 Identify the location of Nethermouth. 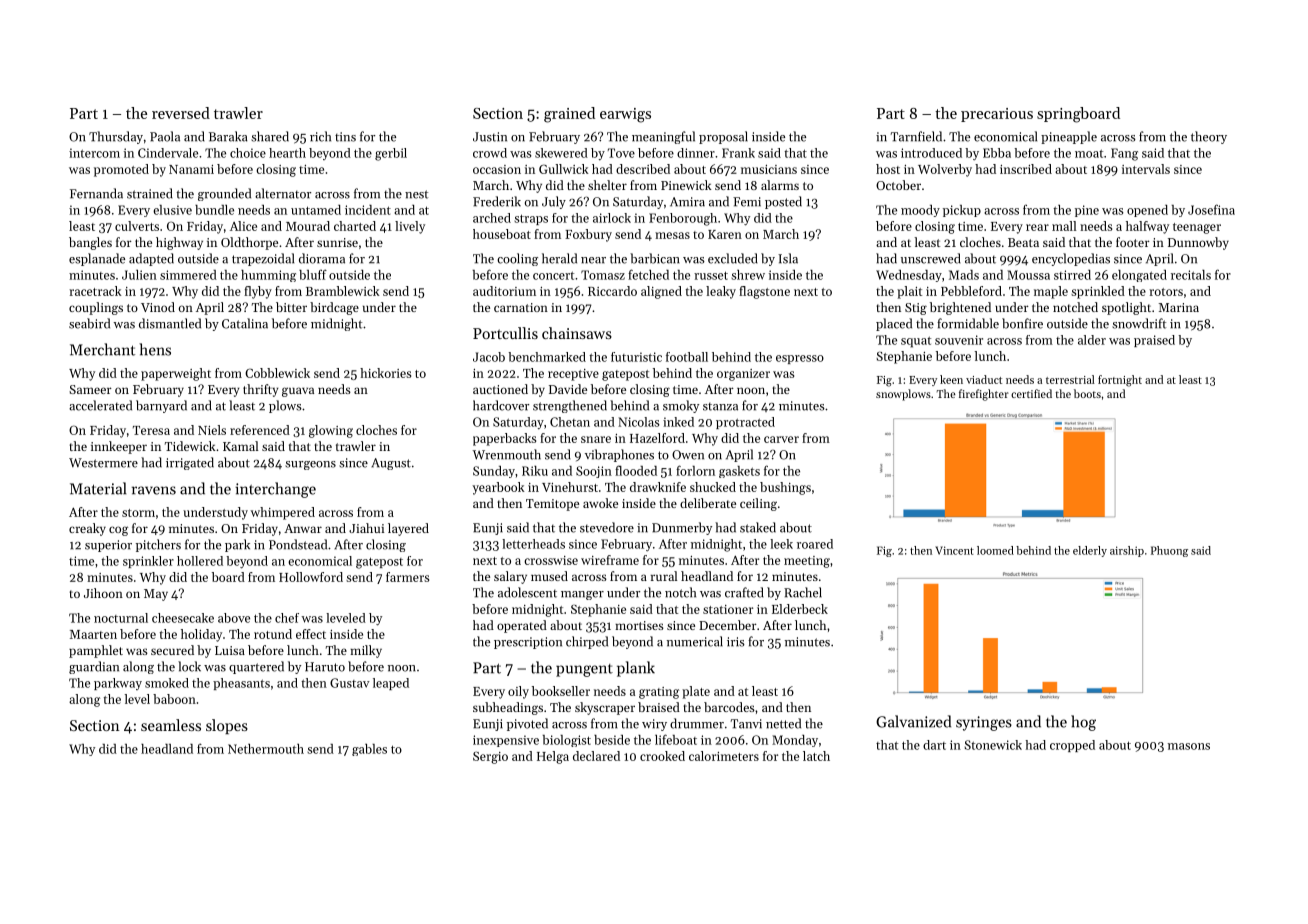
(266, 749).
